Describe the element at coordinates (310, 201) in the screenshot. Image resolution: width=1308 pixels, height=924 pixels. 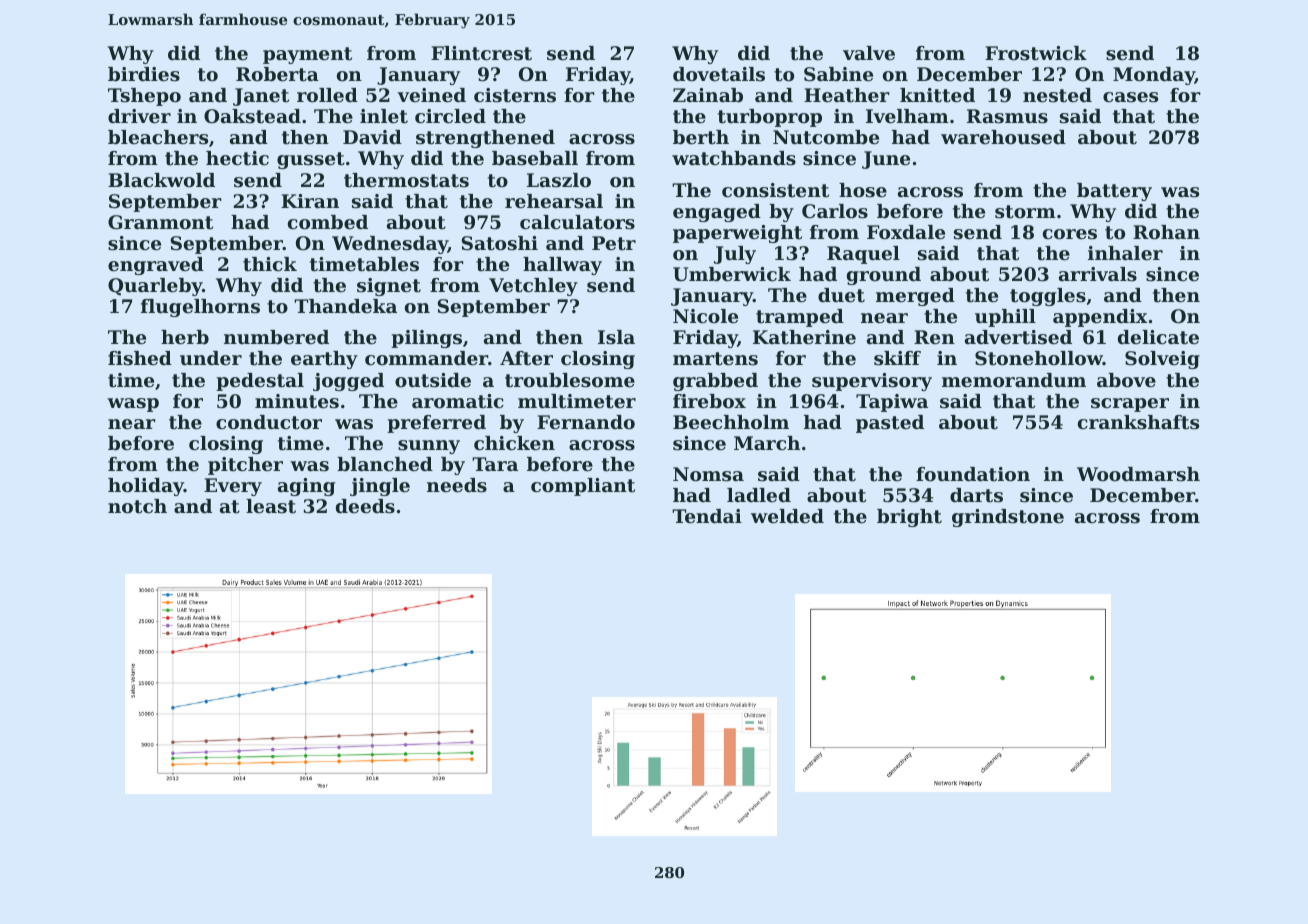
I see `Kiran` at that location.
